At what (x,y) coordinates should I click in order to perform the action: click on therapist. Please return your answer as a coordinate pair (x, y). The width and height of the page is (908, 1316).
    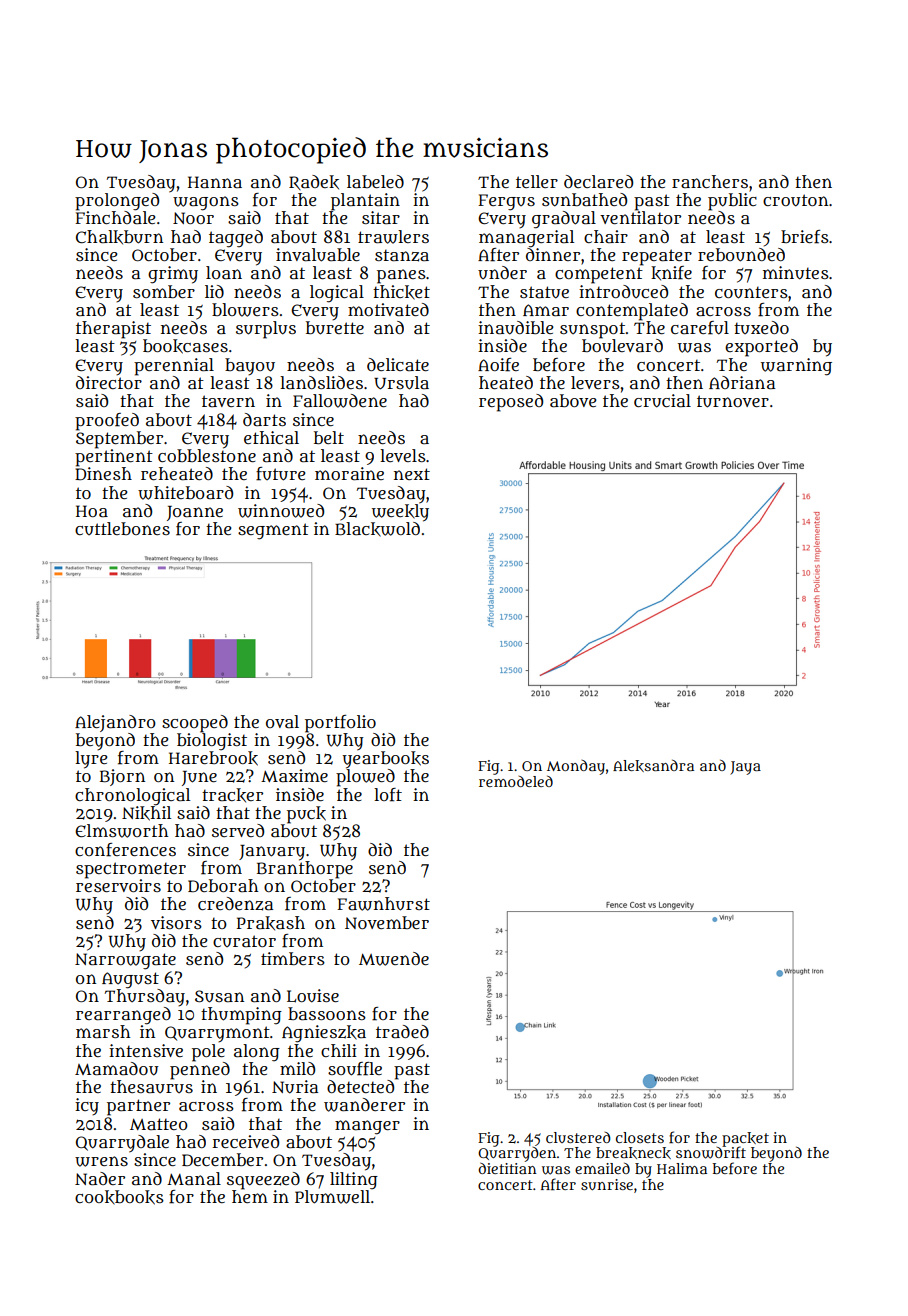
    Looking at the image, I should click on (113, 330).
